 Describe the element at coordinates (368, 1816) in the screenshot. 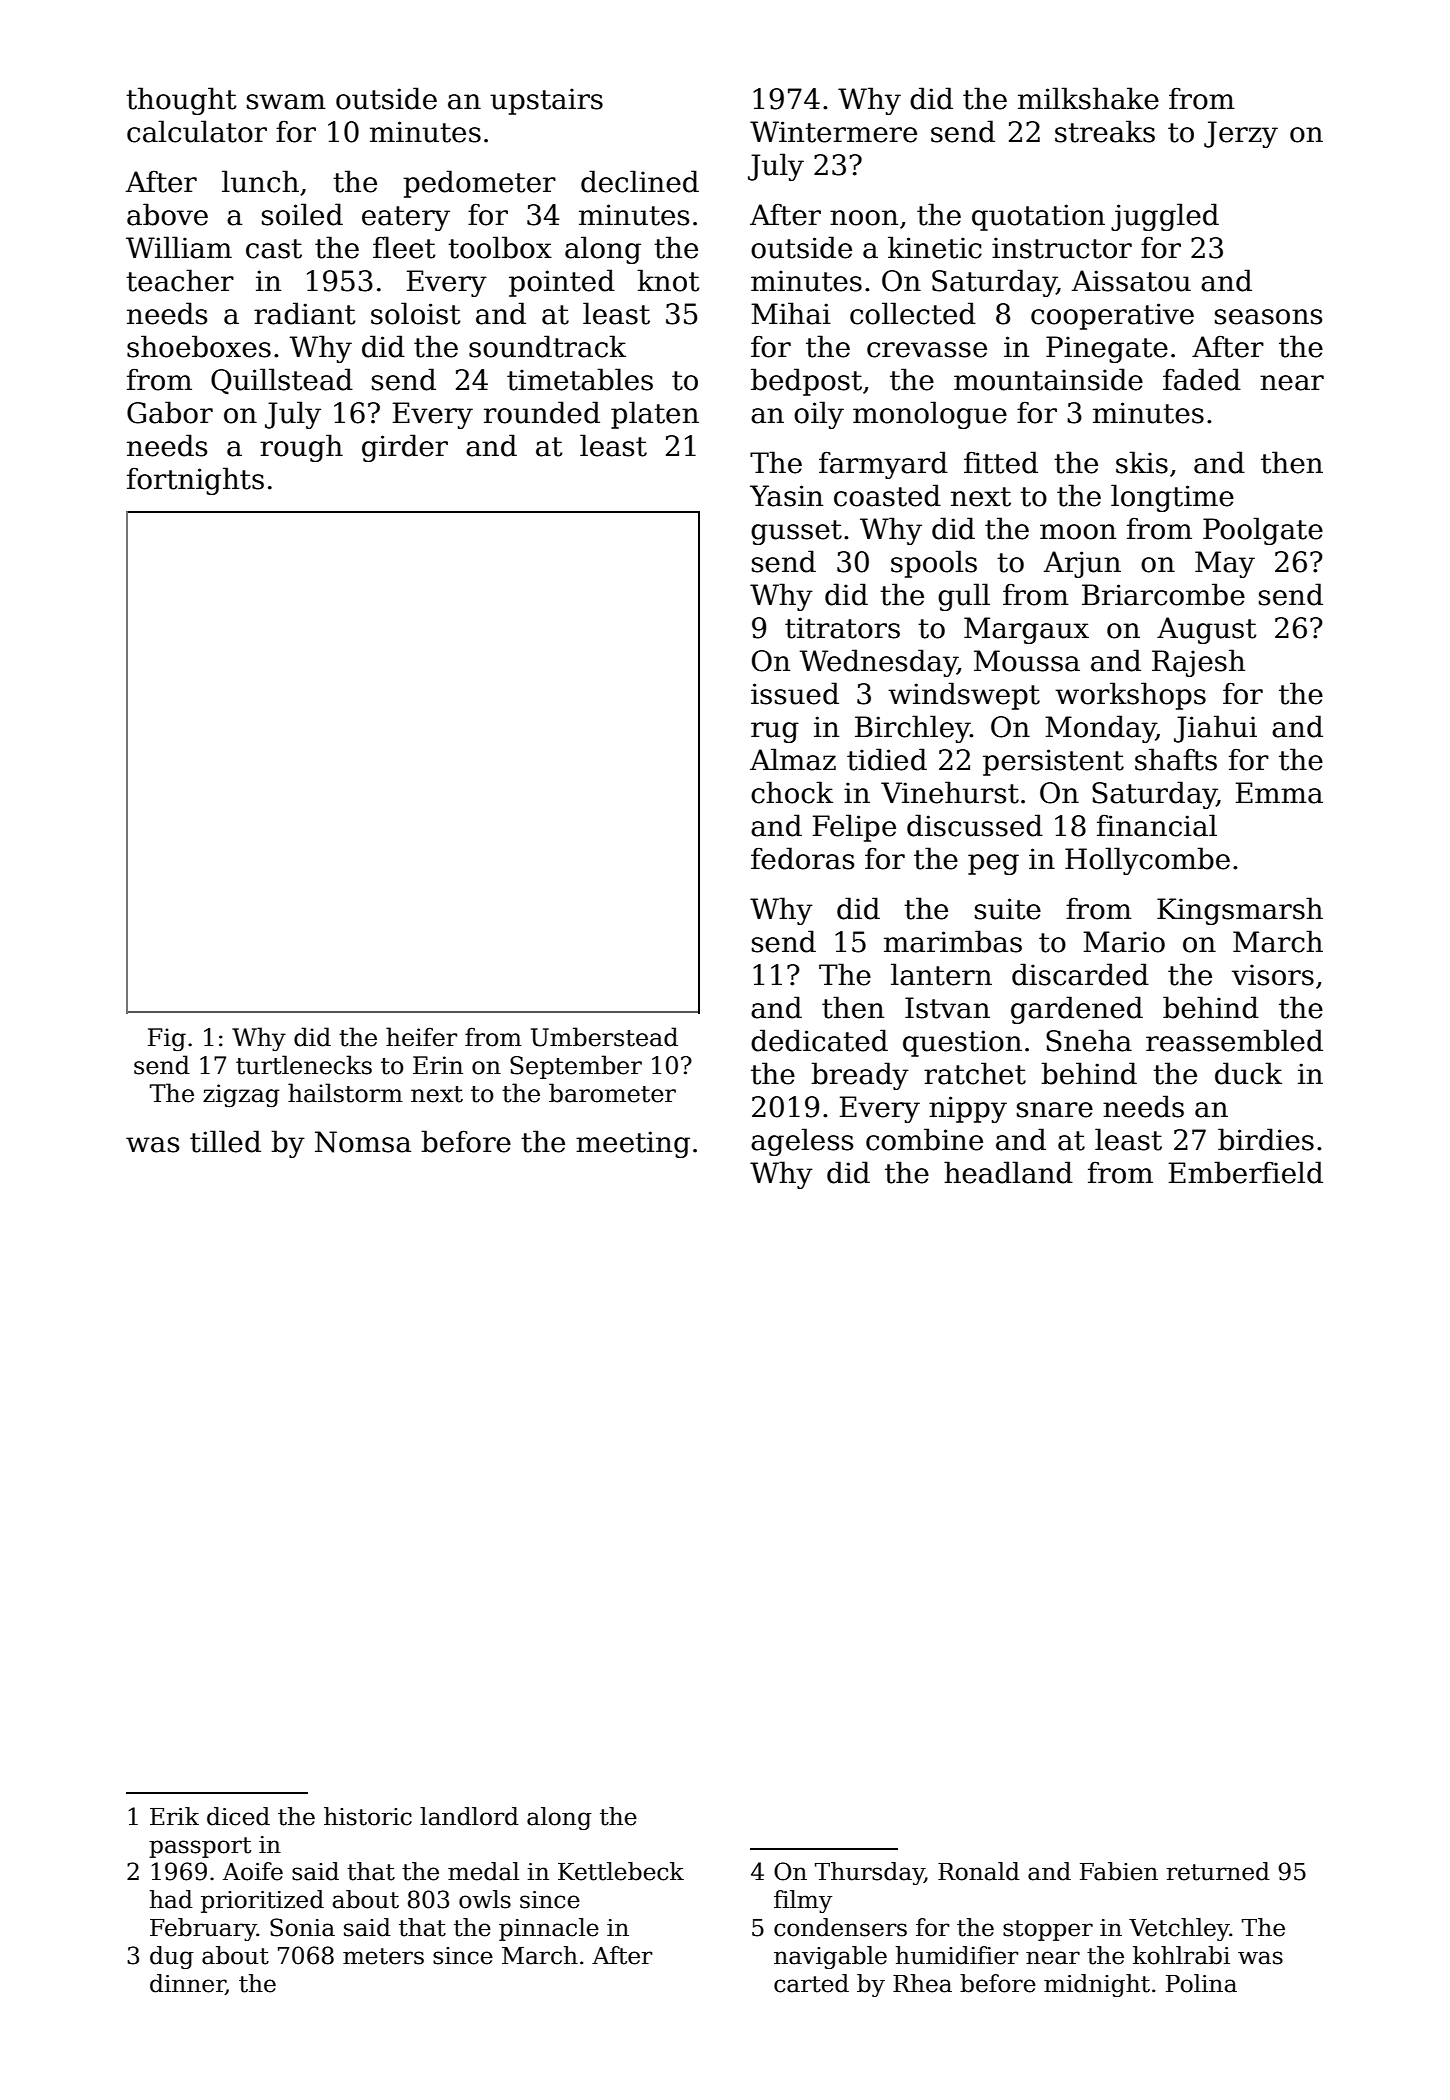

I see `historic` at that location.
